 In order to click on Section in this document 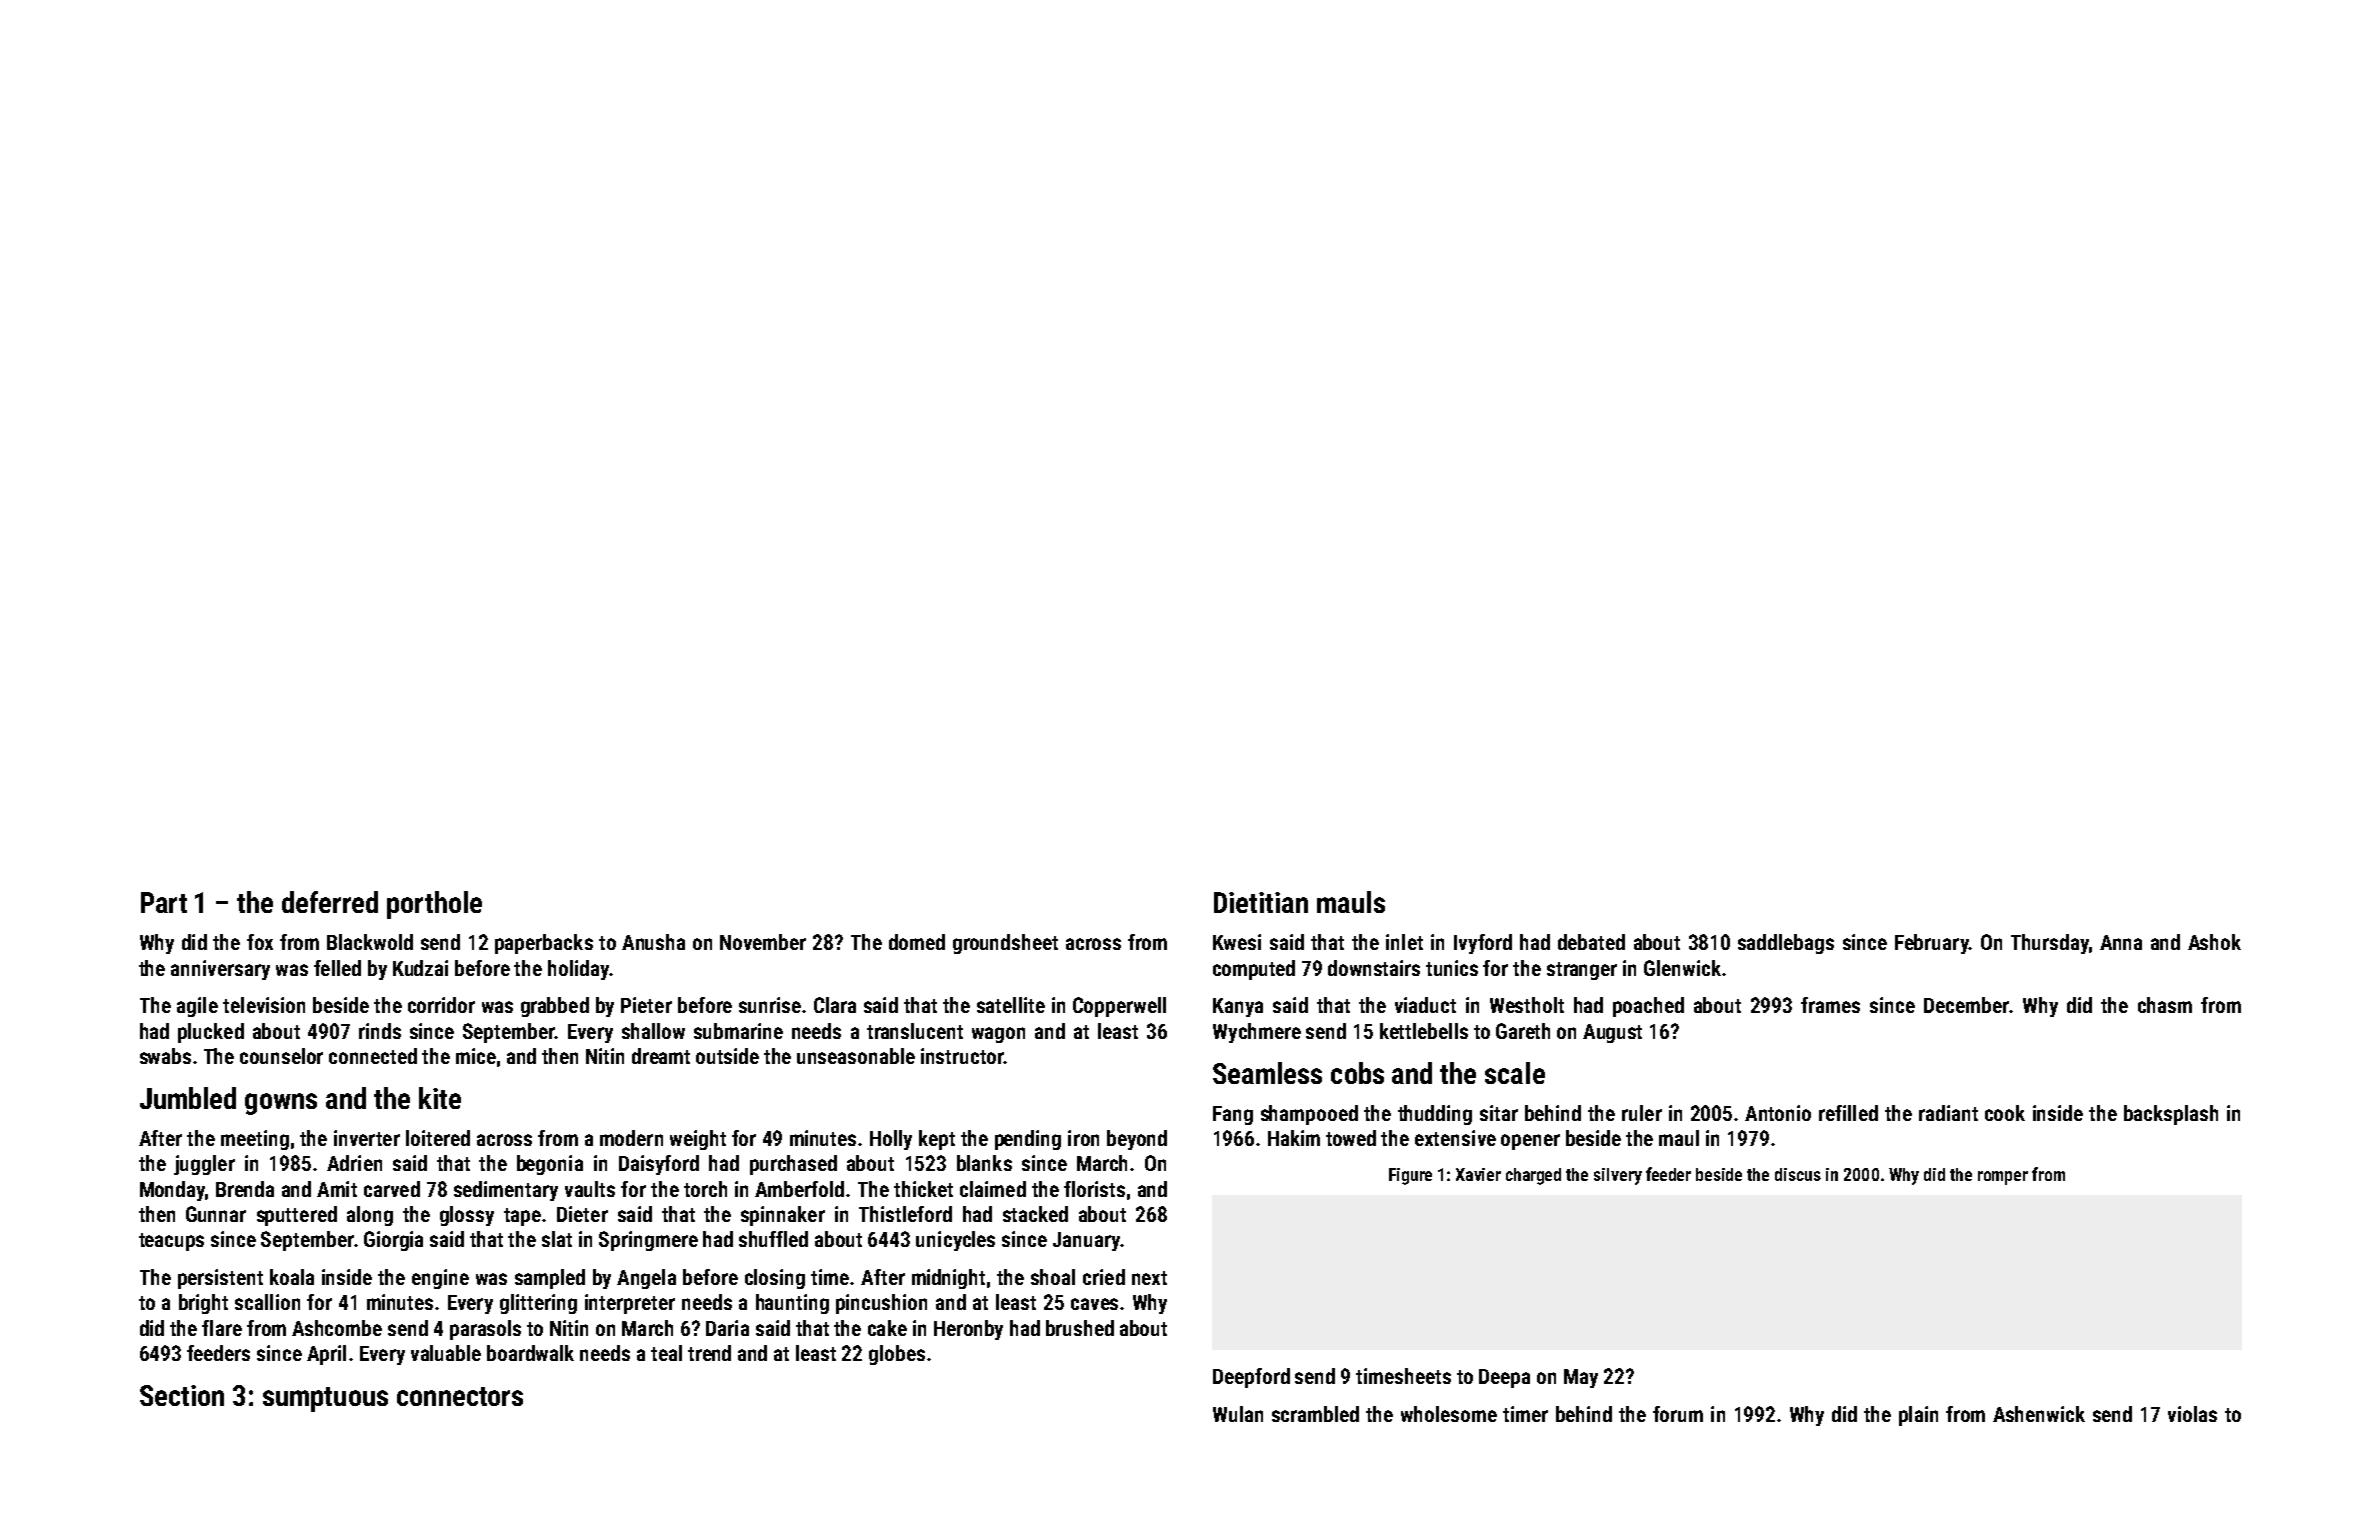, I will do `click(182, 1395)`.
